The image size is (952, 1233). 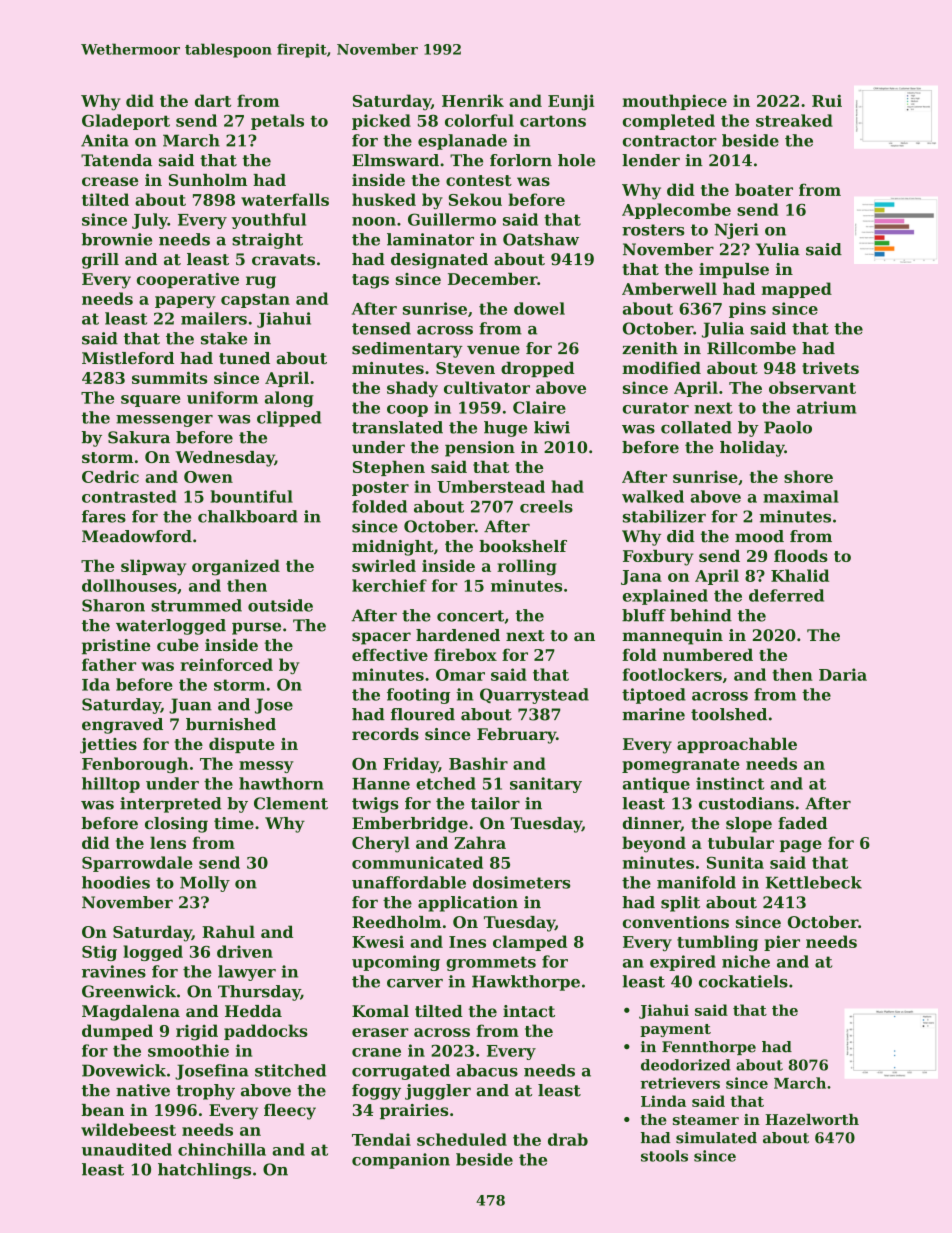 I want to click on holiday, so click(x=752, y=449).
